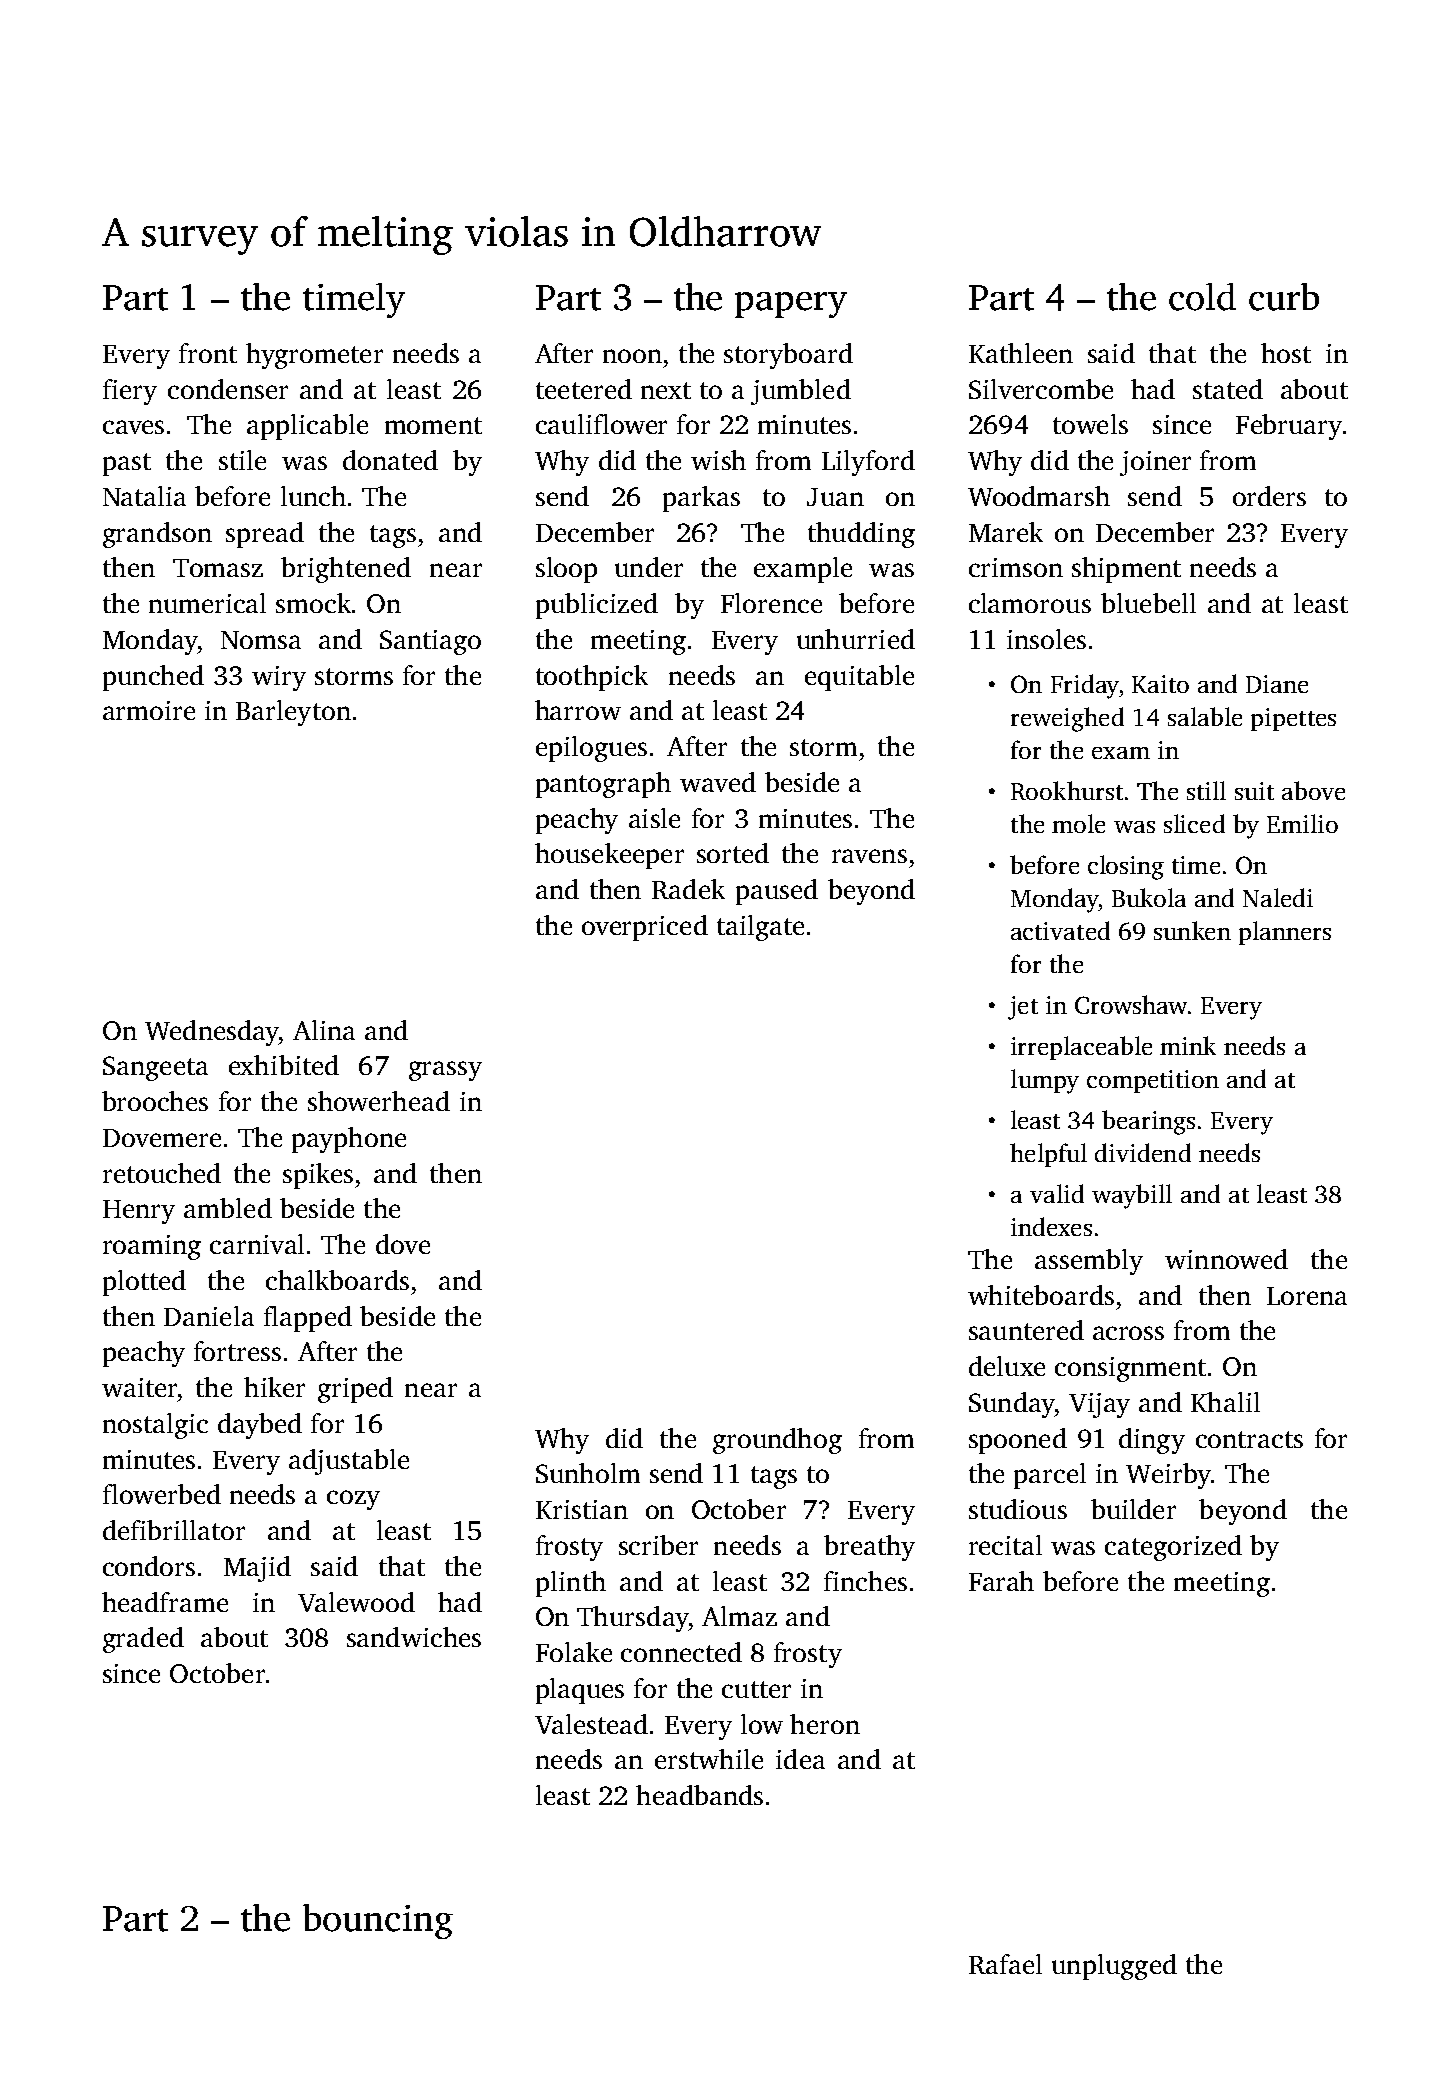 The width and height of the screenshot is (1450, 2100). What do you see at coordinates (157, 535) in the screenshot?
I see `grandson` at bounding box center [157, 535].
